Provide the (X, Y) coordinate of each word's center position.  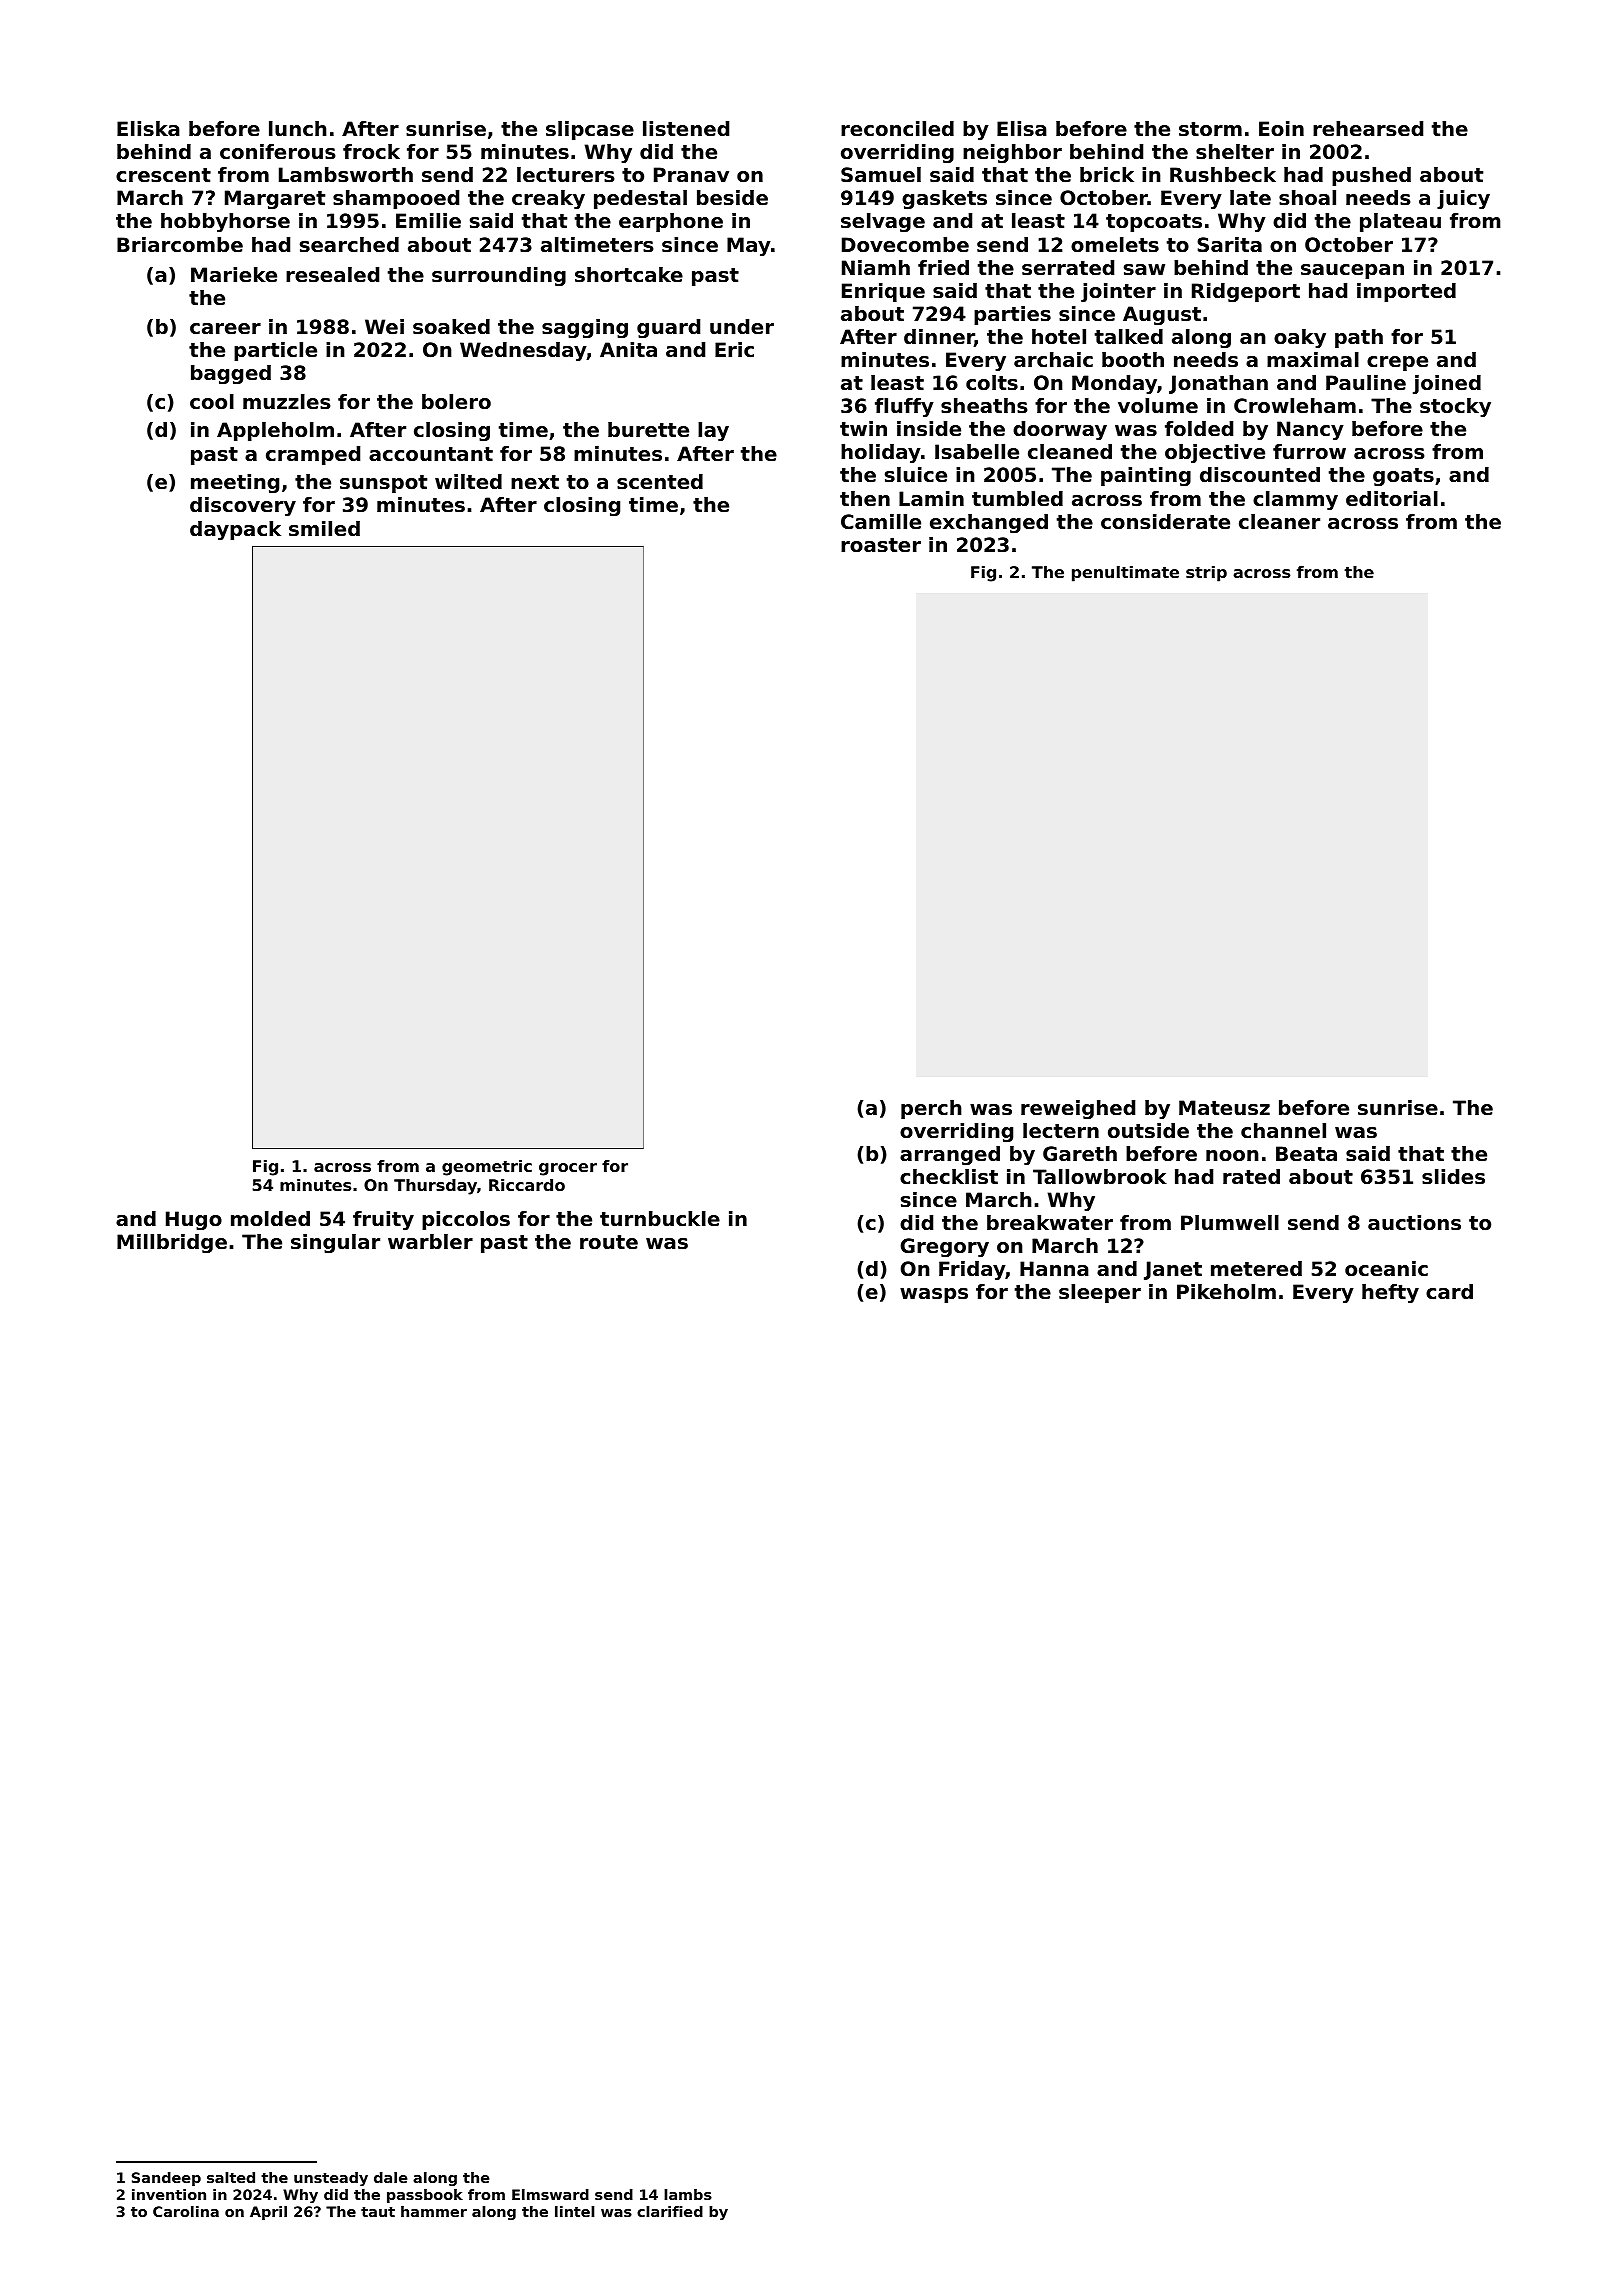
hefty (1390, 1294)
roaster (881, 545)
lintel (574, 2211)
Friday (972, 1271)
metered (1256, 1269)
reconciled (897, 129)
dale (391, 2177)
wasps (934, 1295)
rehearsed (1368, 129)
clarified (670, 2211)
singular (335, 1243)
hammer (434, 2211)
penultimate (1125, 574)
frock (371, 152)
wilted (468, 482)
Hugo (194, 1220)
